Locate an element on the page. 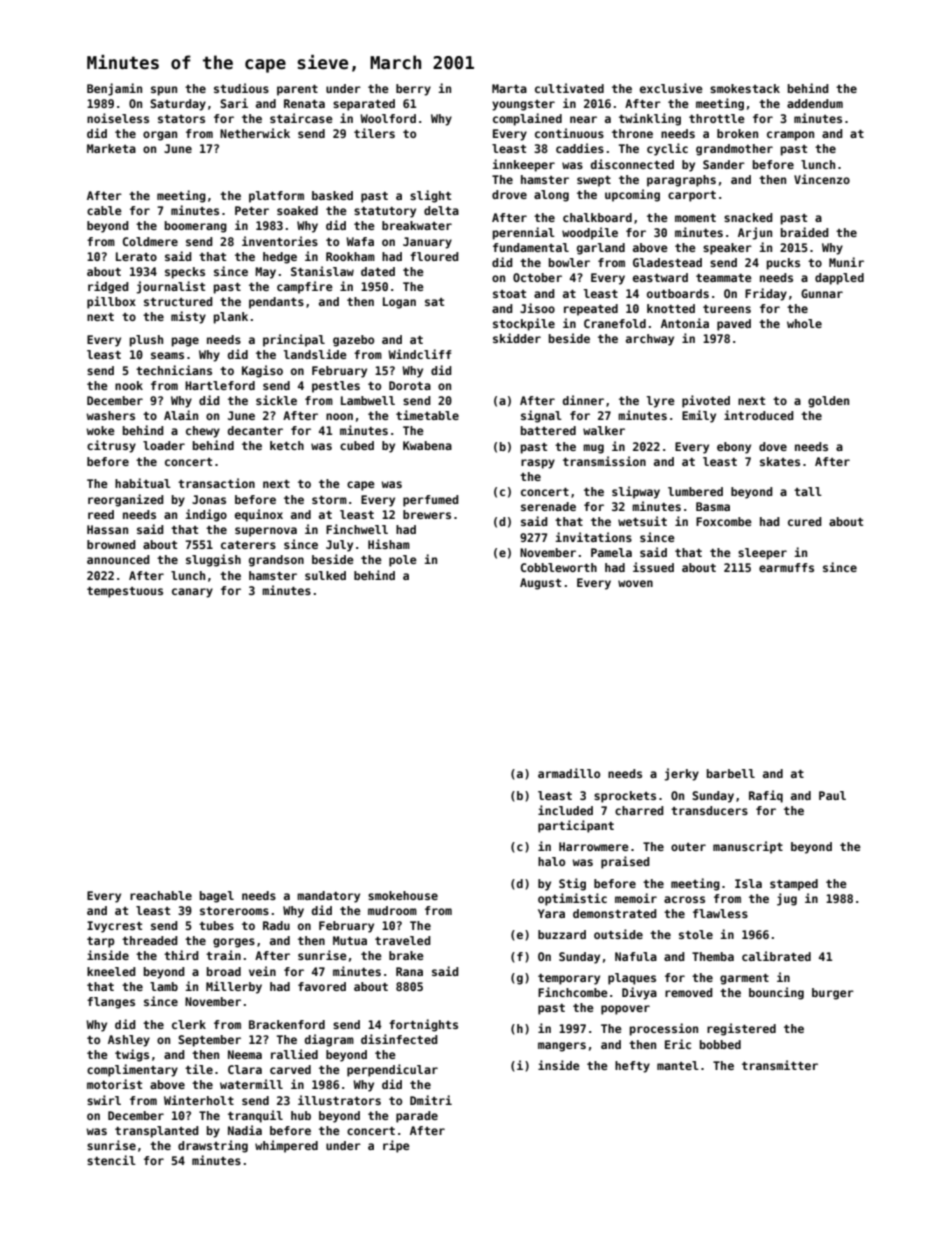 The width and height of the image is (952, 1233). sluggish is located at coordinates (213, 560).
